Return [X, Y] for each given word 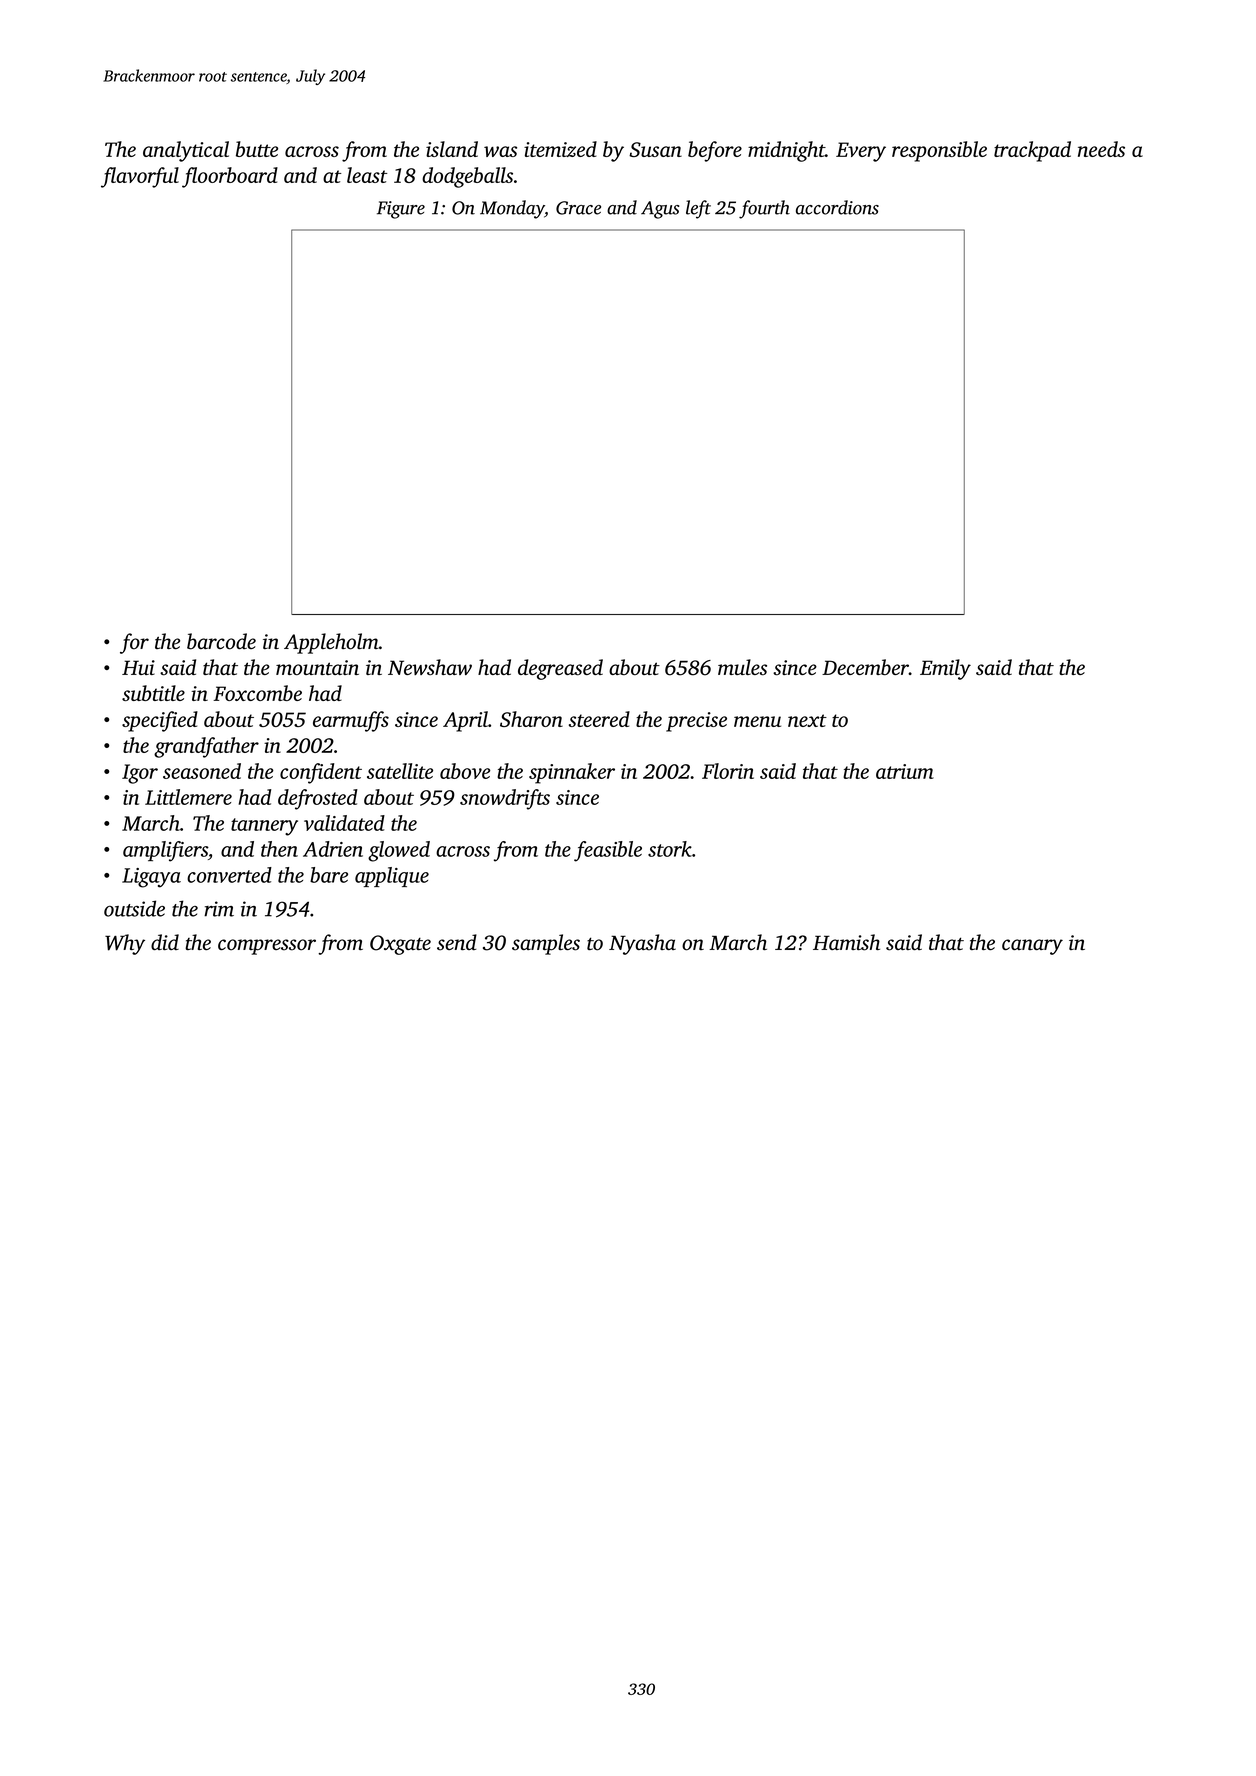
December [865, 667]
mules [742, 667]
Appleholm [331, 643]
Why [125, 944]
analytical [186, 151]
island [452, 149]
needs [1101, 149]
